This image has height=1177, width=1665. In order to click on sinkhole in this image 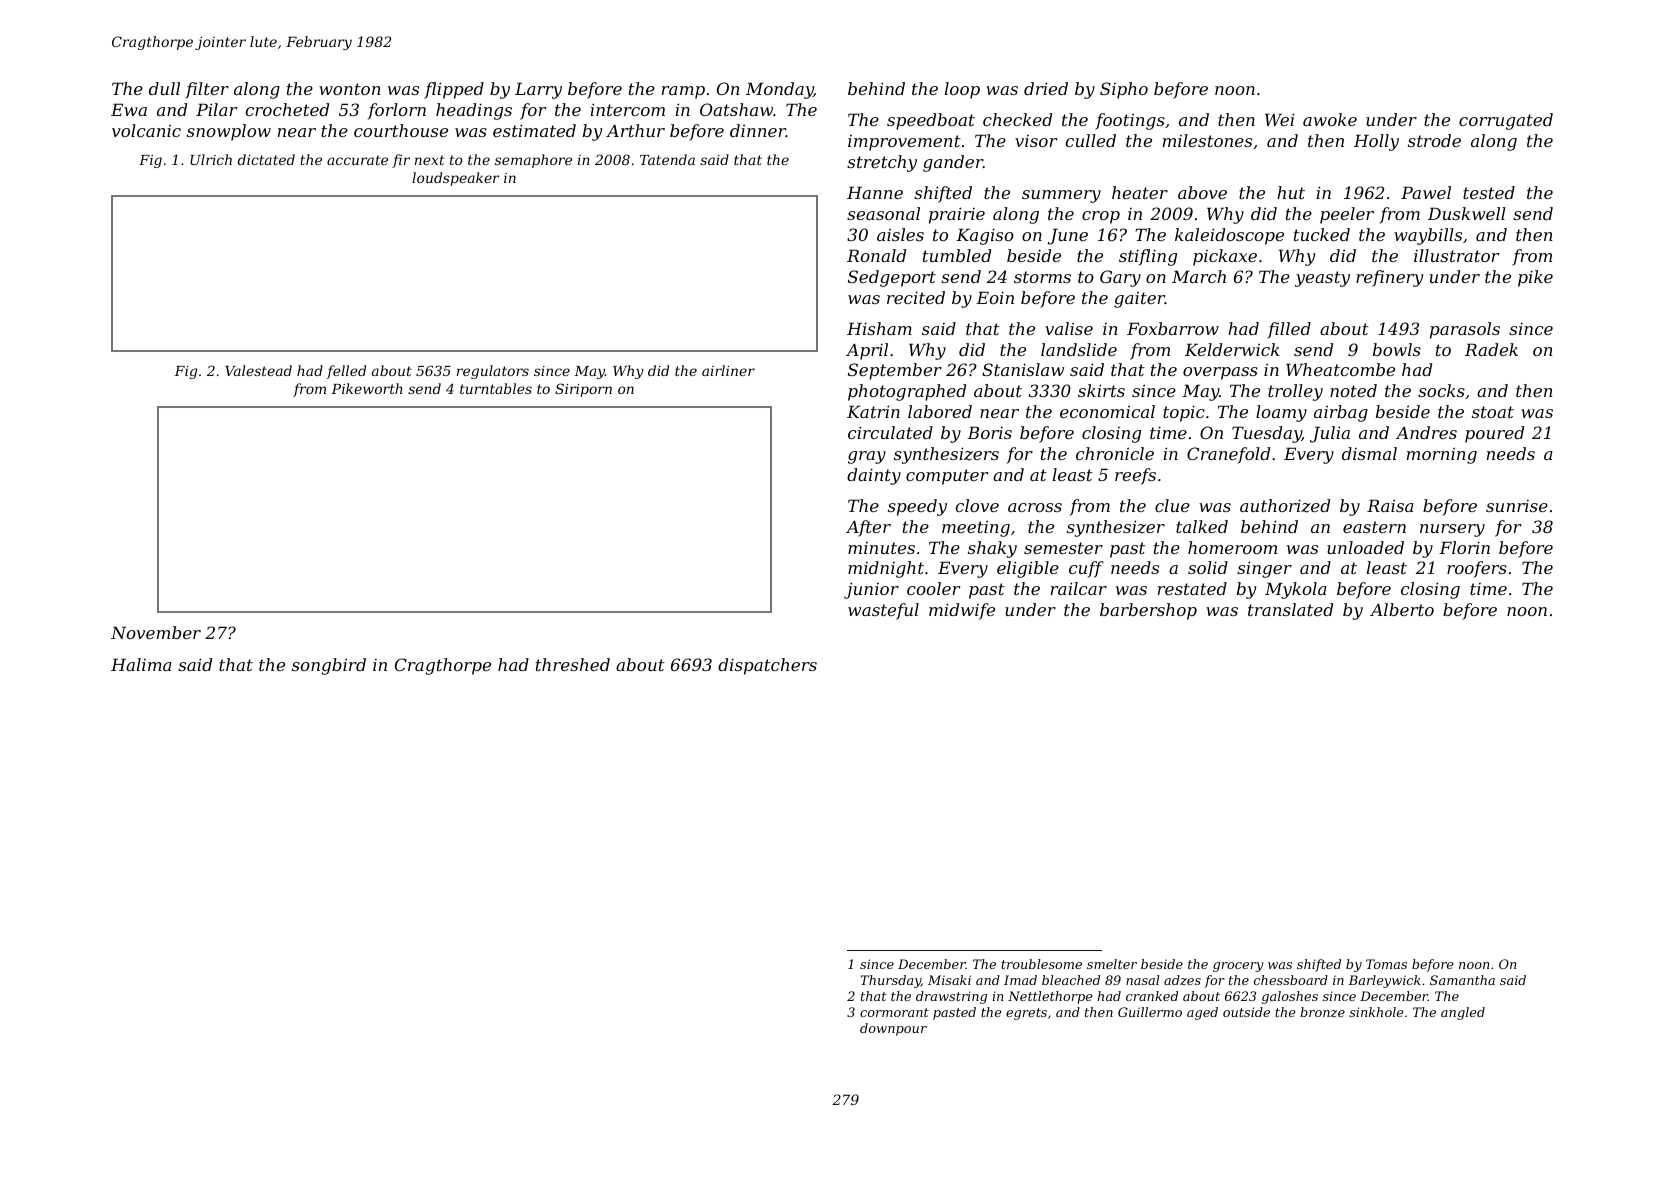, I will do `click(1376, 1012)`.
